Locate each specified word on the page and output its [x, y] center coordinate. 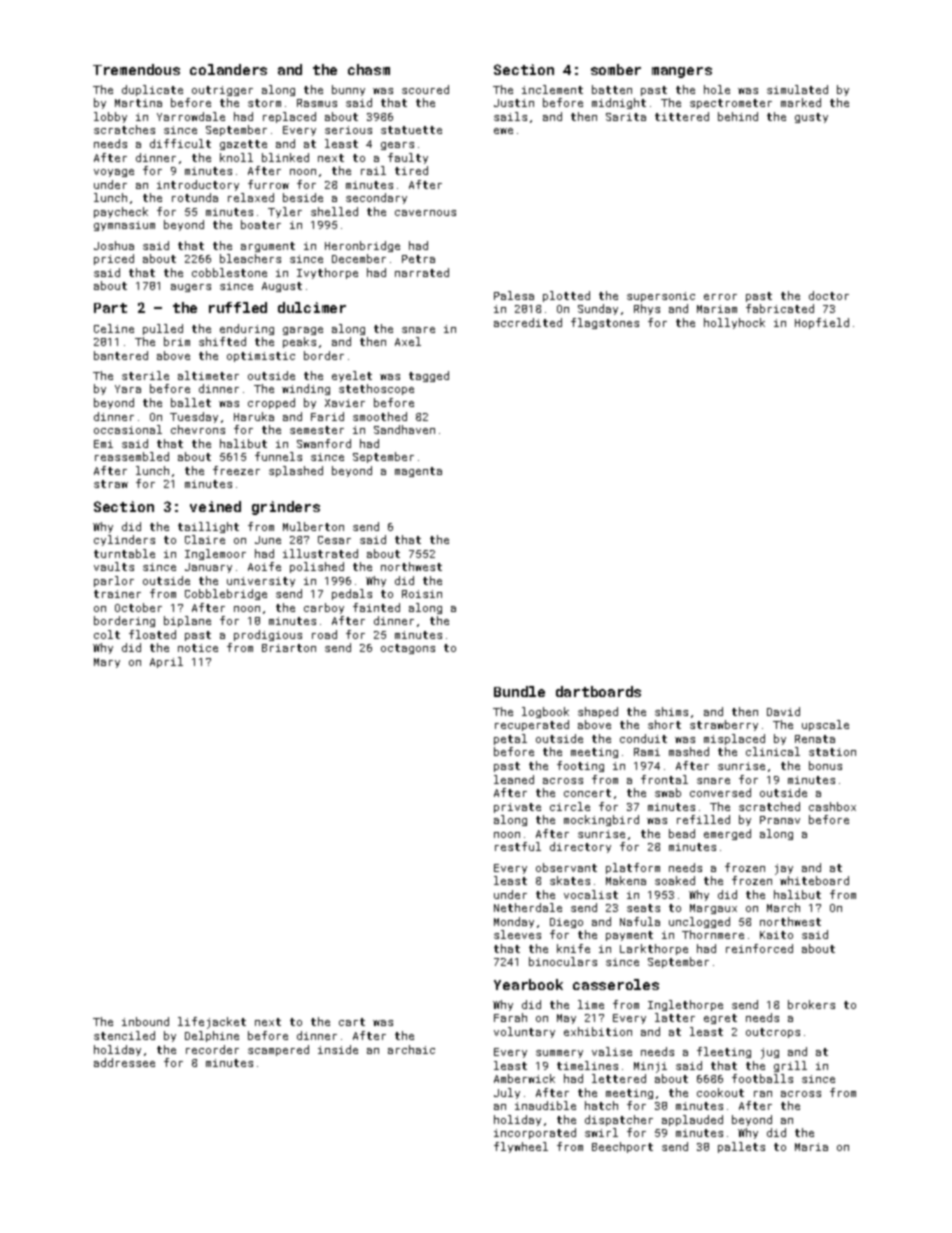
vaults [114, 566]
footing [580, 766]
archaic [411, 1049]
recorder [212, 1049]
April [166, 662]
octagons [408, 649]
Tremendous [136, 69]
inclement [552, 89]
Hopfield [822, 323]
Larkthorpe [654, 949]
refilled [703, 819]
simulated [797, 89]
